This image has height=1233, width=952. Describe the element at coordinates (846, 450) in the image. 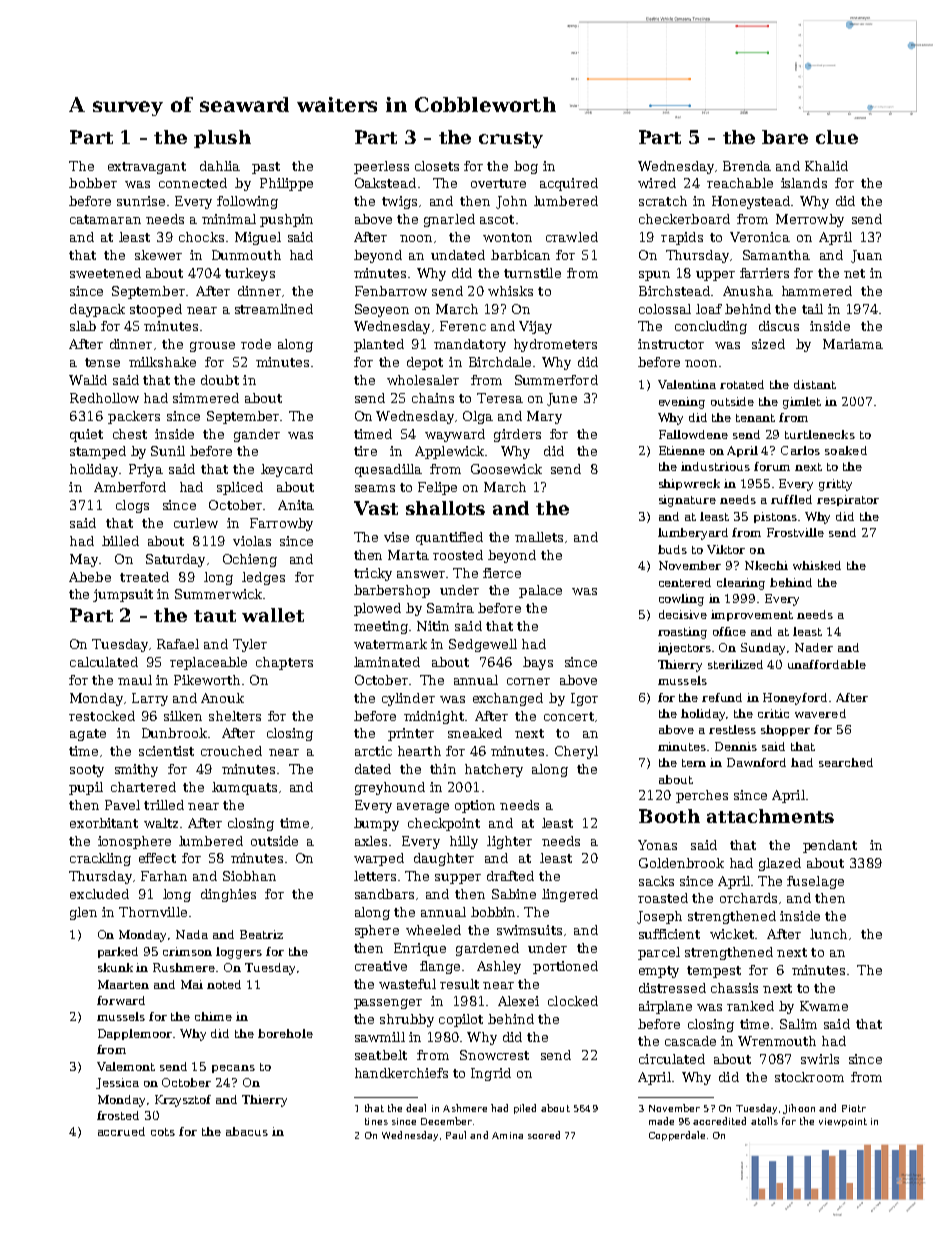

I see `soaked` at that location.
